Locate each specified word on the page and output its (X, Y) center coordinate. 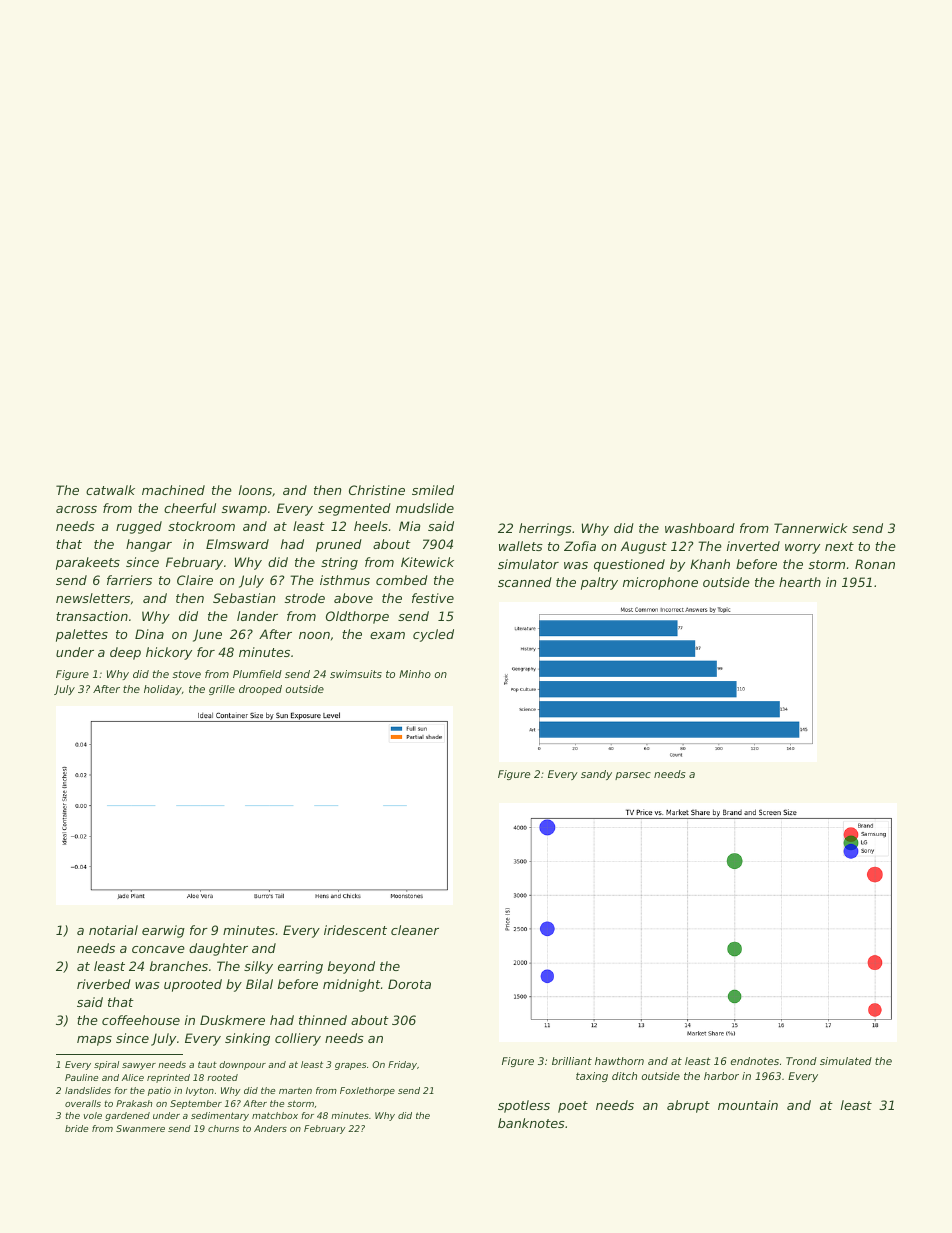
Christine (377, 490)
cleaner (415, 930)
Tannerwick (811, 528)
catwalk (110, 490)
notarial (113, 930)
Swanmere (140, 1128)
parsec (633, 776)
